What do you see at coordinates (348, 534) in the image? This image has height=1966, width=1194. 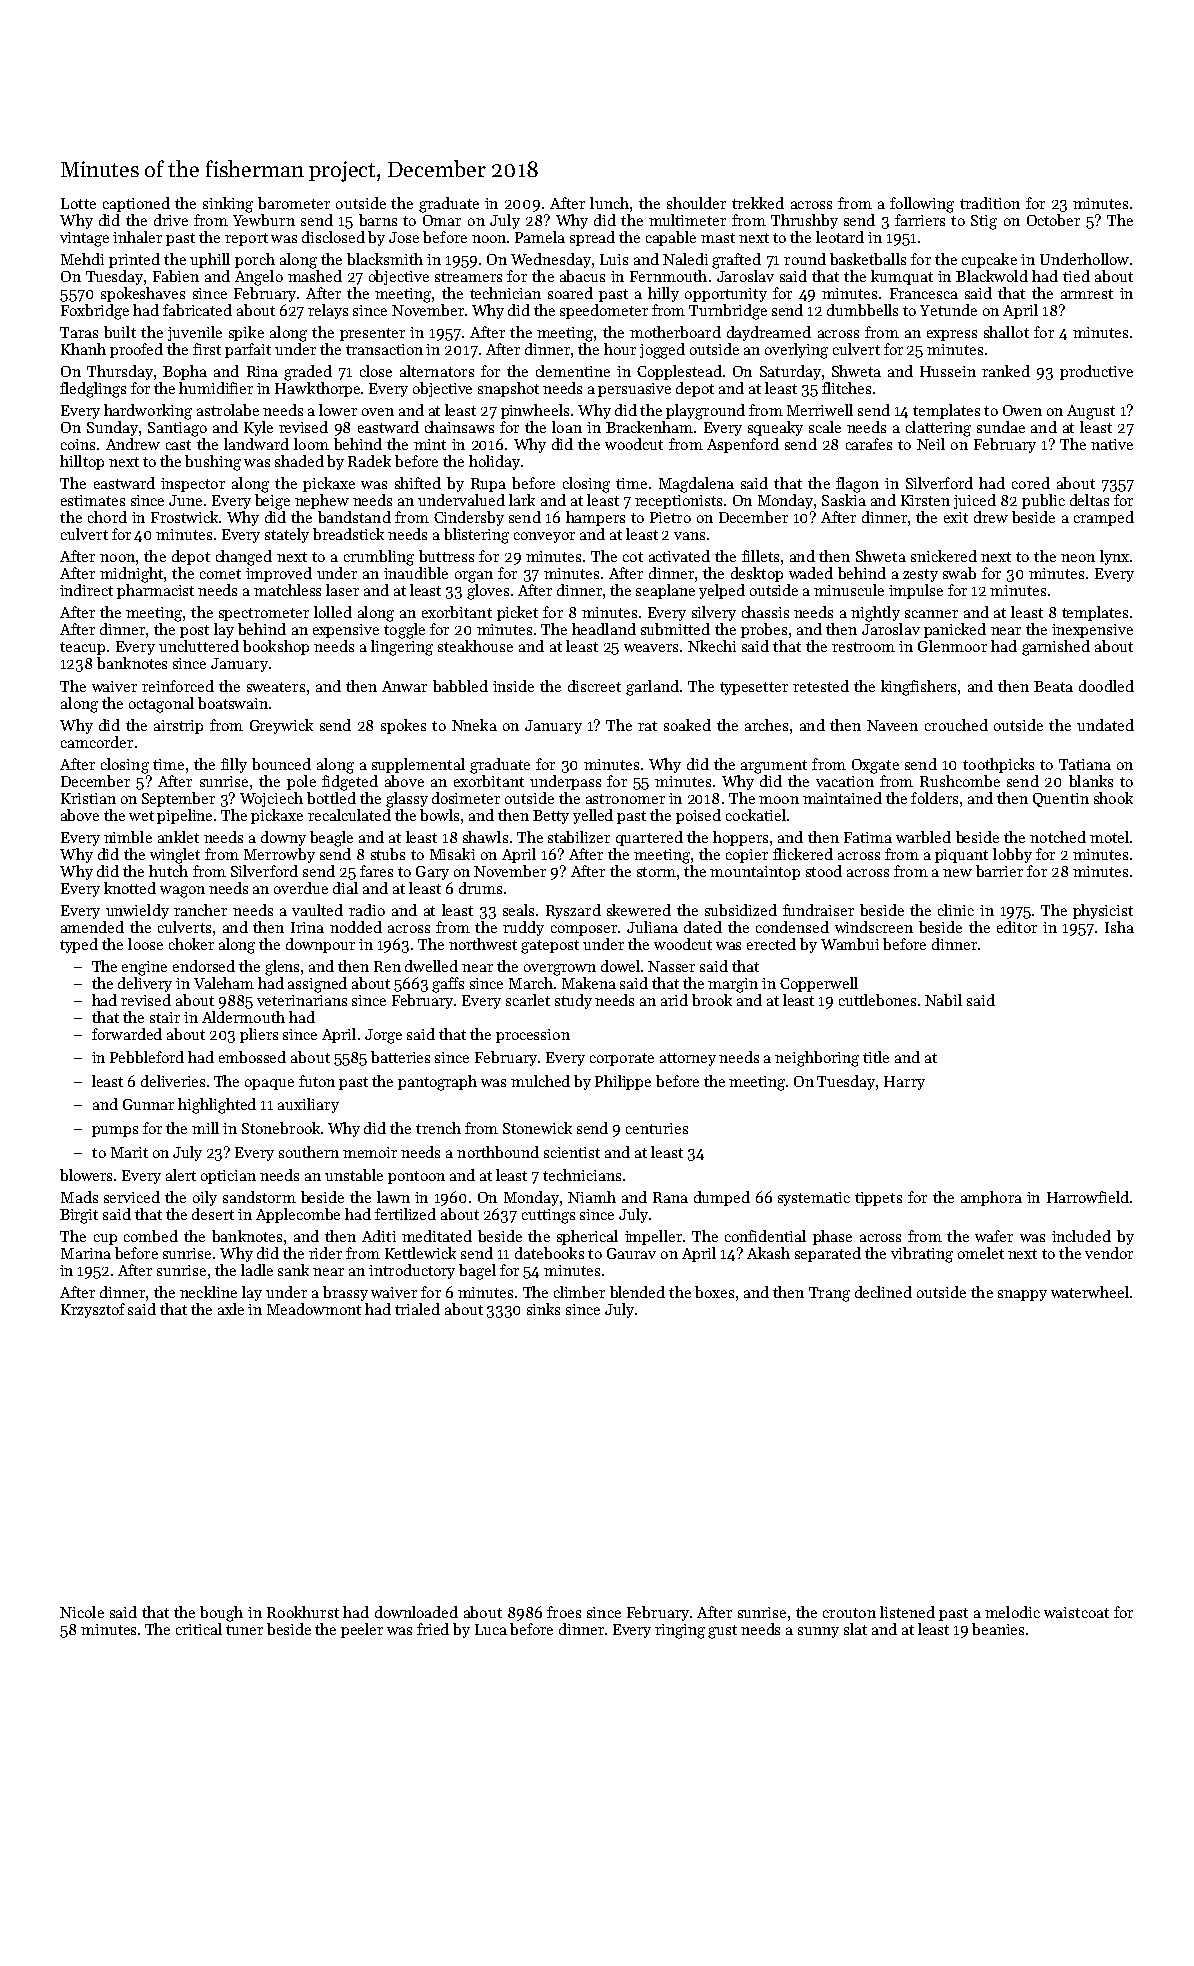 I see `breadstick` at bounding box center [348, 534].
